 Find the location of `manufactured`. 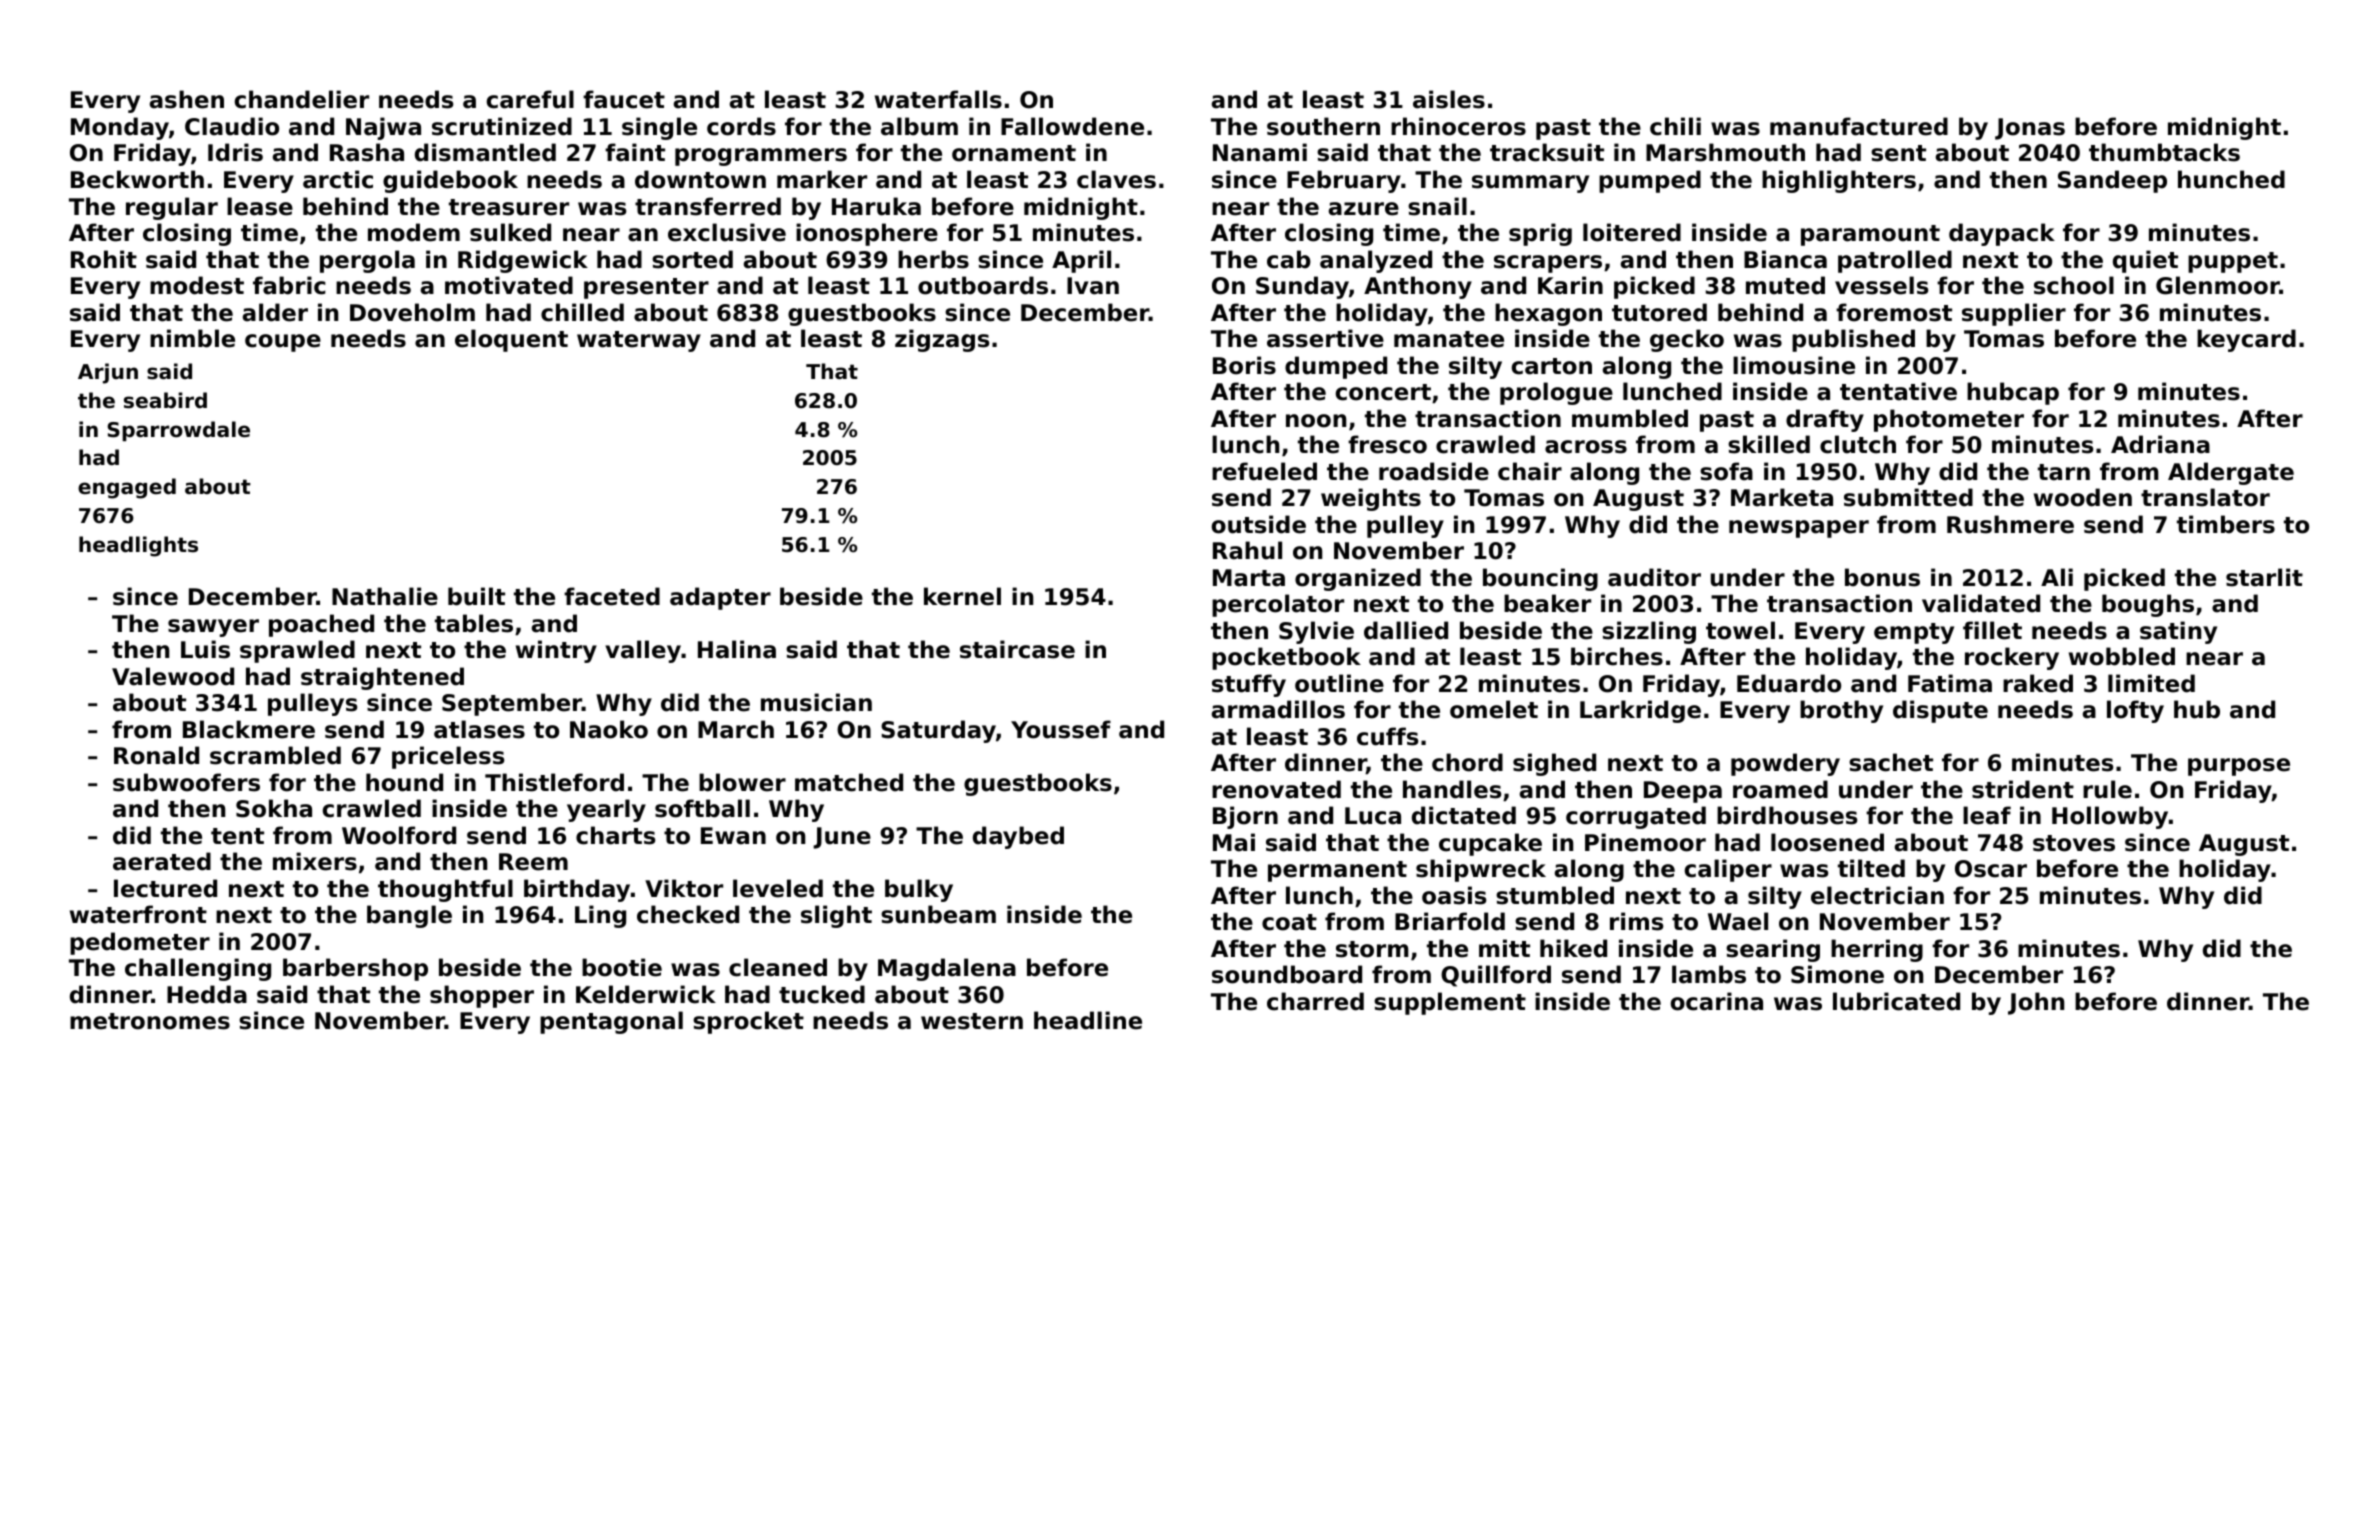

manufactured is located at coordinates (1859, 126).
